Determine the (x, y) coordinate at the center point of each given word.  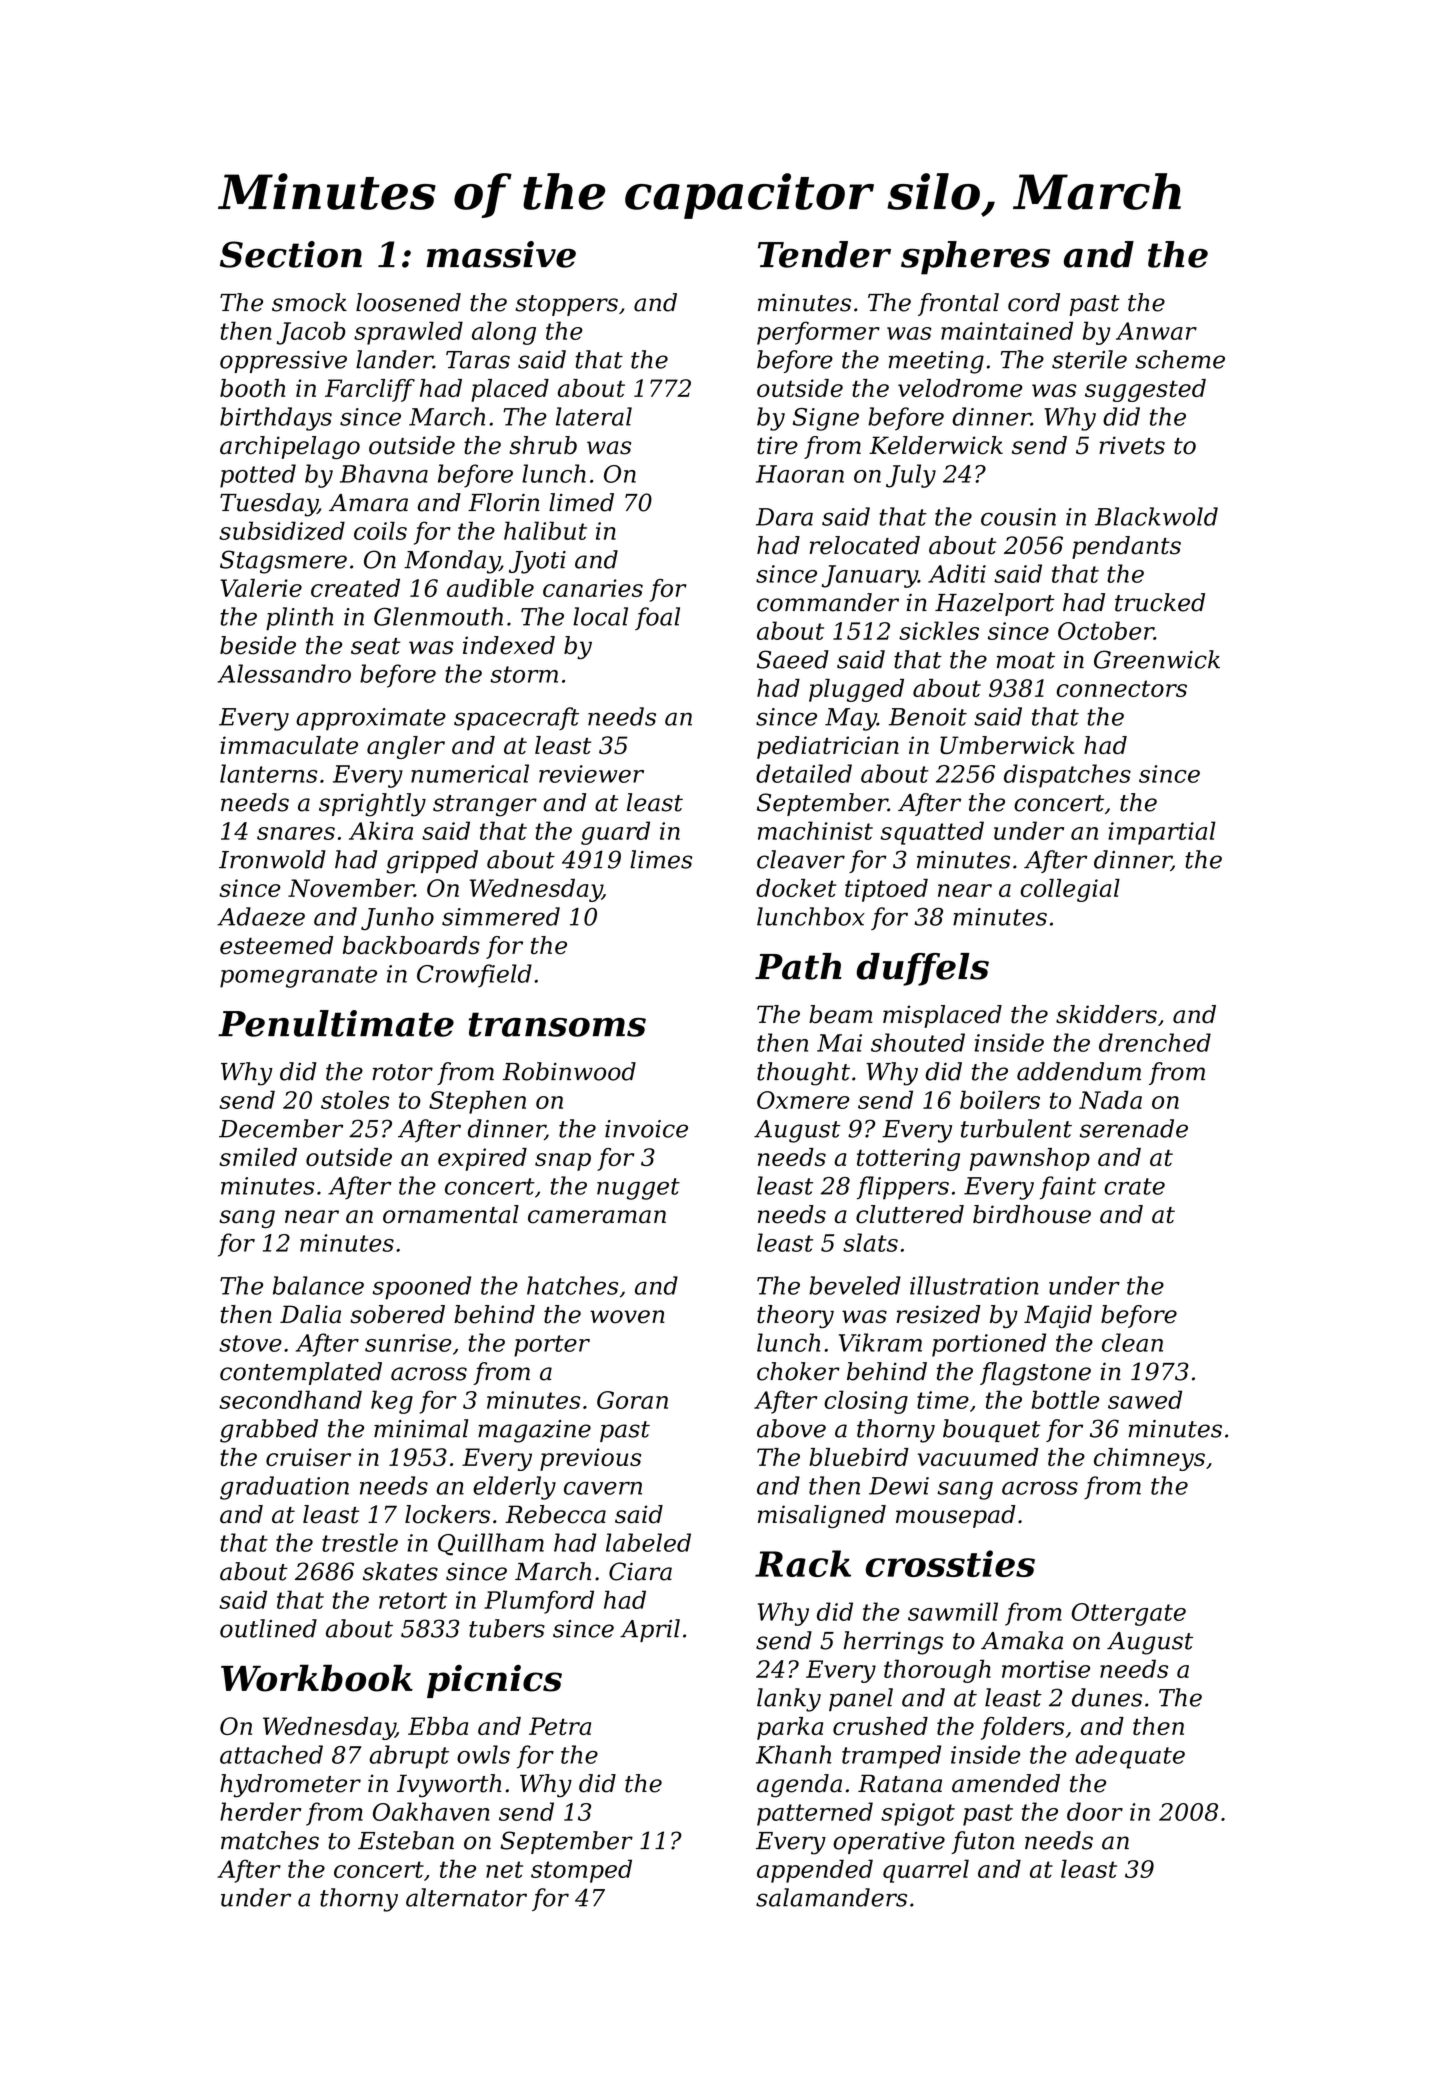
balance (318, 1285)
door (1095, 1811)
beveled (855, 1285)
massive (501, 254)
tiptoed (886, 890)
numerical (470, 773)
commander (828, 602)
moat (1026, 660)
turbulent (1016, 1128)
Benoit (928, 717)
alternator (466, 1897)
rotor (402, 1072)
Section (291, 254)
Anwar (1156, 331)
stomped (581, 1871)
